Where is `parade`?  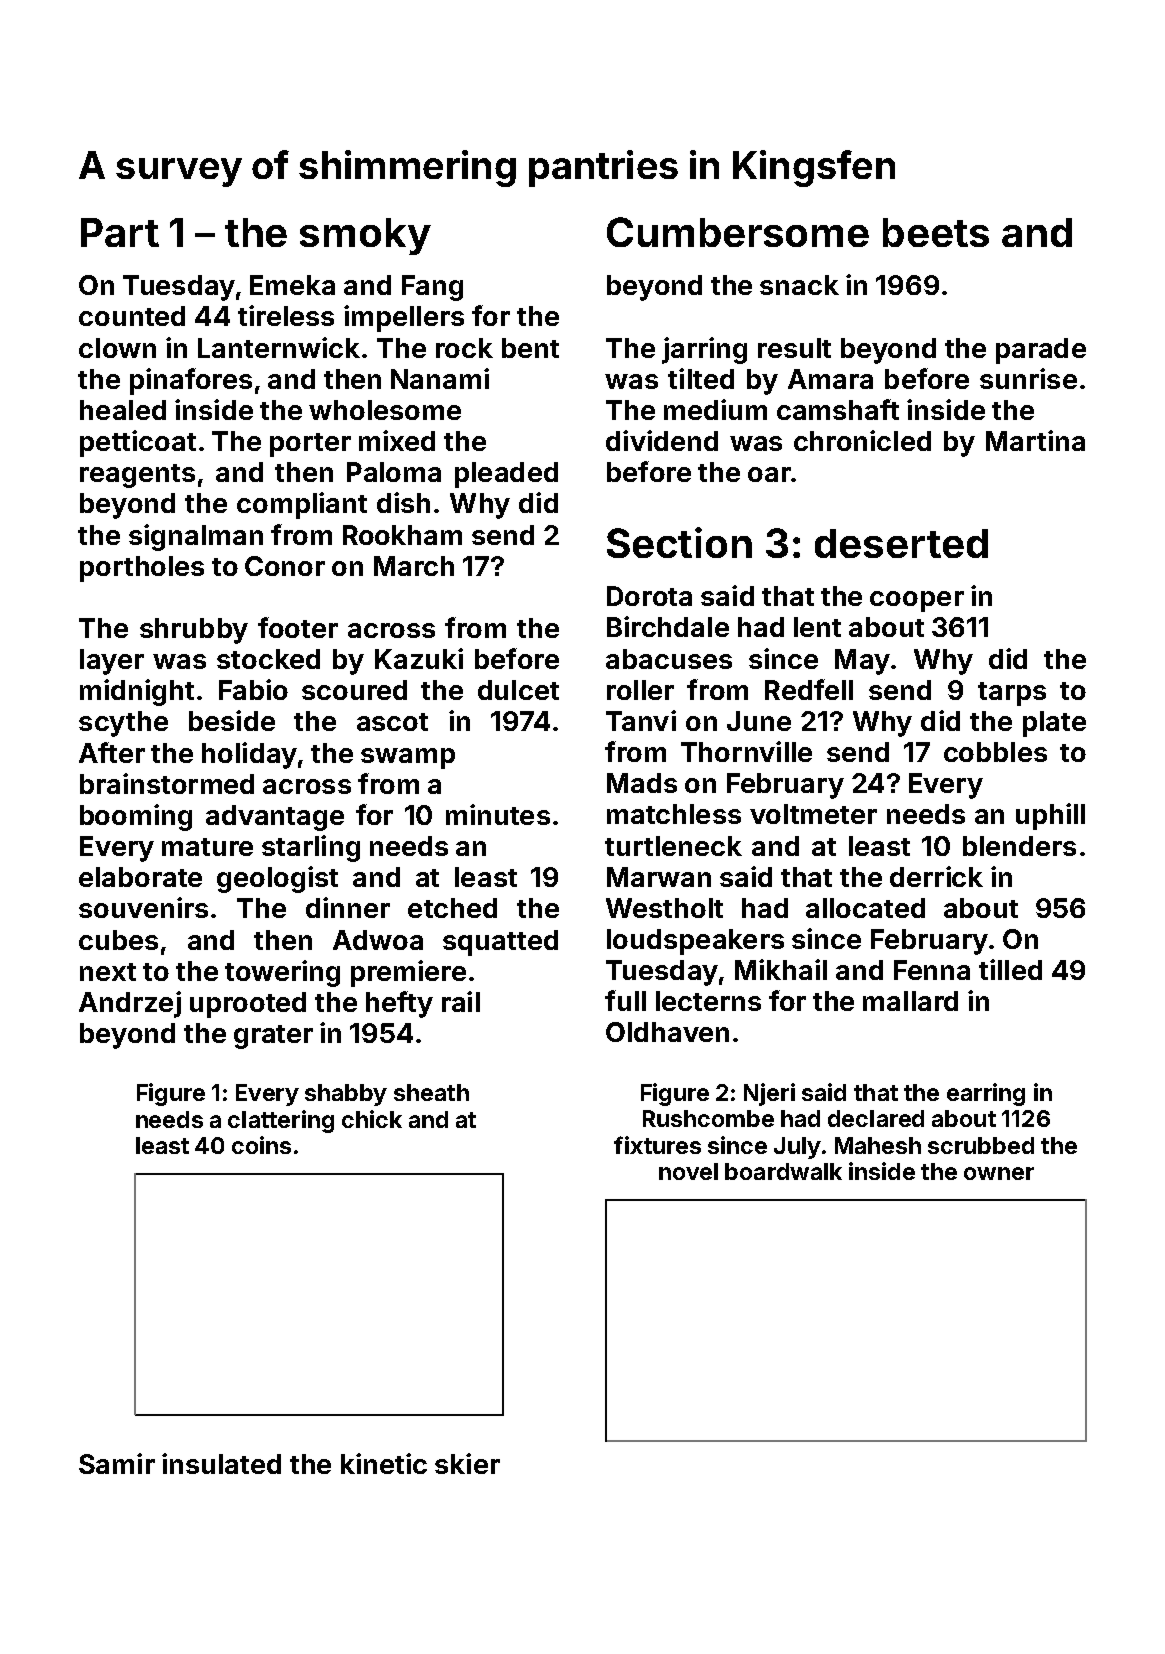
parade is located at coordinates (1041, 351).
